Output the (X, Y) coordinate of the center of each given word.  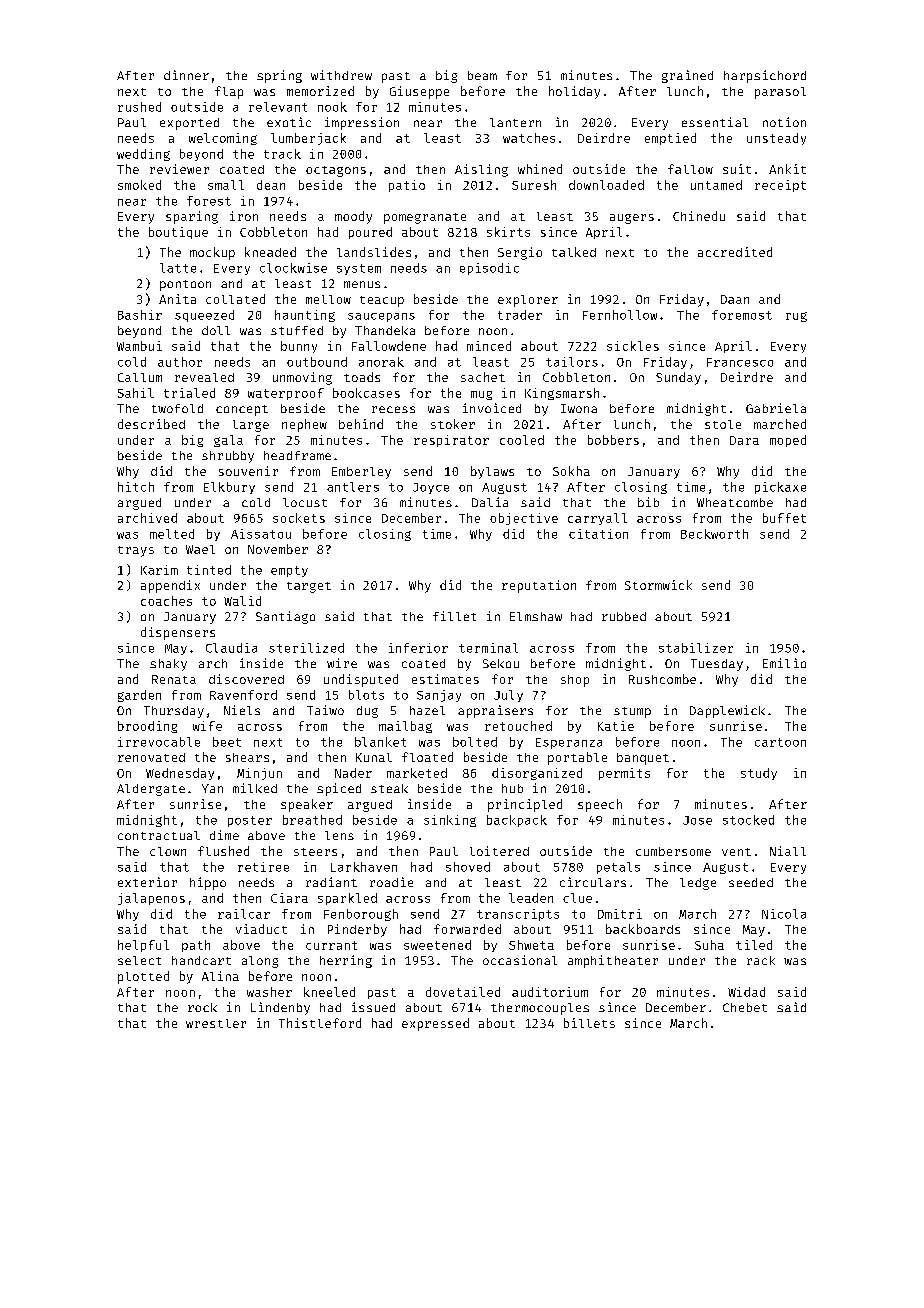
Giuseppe (419, 92)
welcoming (223, 139)
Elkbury (229, 488)
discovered (246, 679)
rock (202, 1007)
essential (715, 122)
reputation (539, 586)
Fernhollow (620, 315)
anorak (381, 362)
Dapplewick (727, 711)
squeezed (204, 316)
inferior (418, 648)
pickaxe (780, 488)
